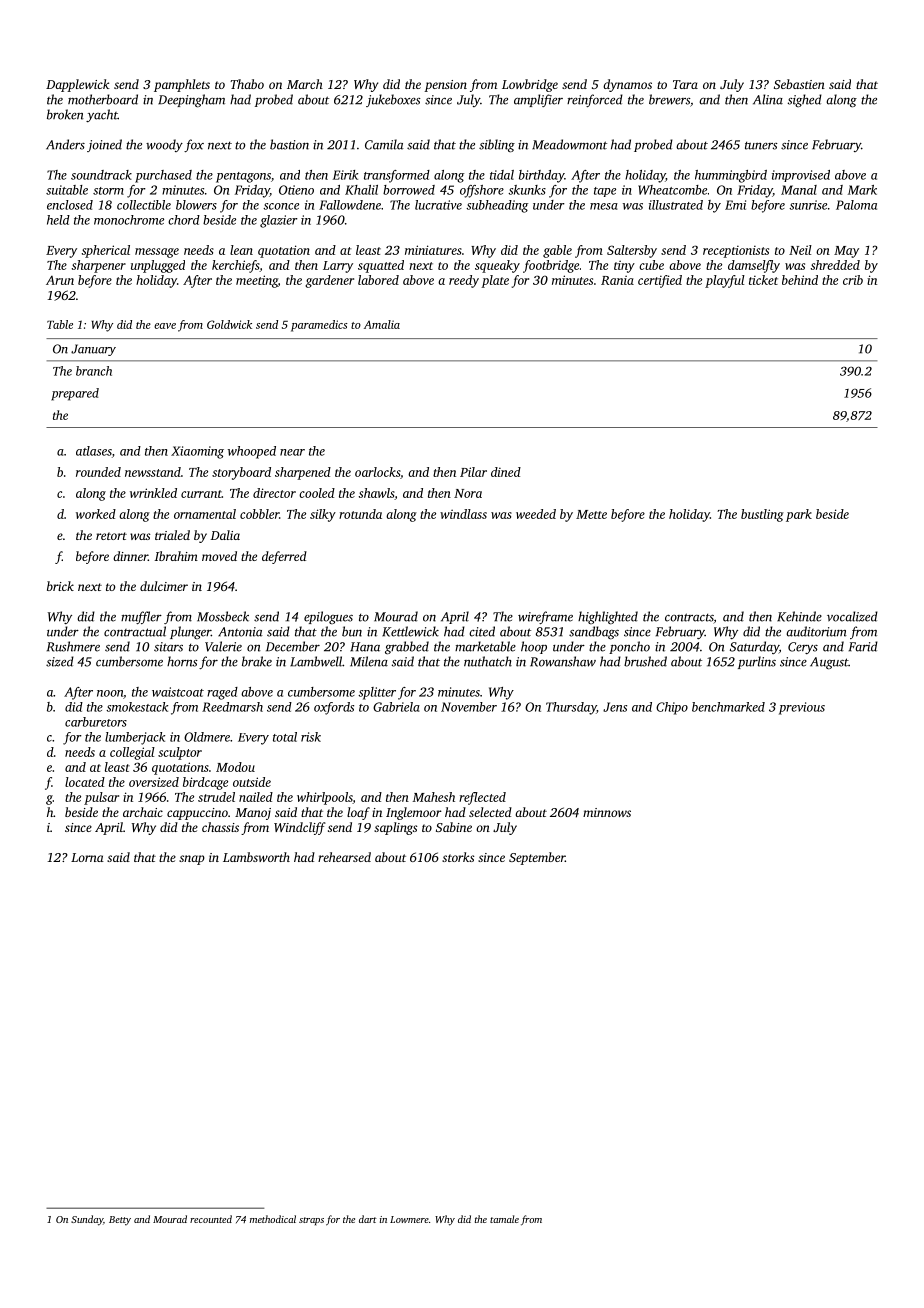 This screenshot has width=924, height=1308. What do you see at coordinates (802, 708) in the screenshot?
I see `previous` at bounding box center [802, 708].
